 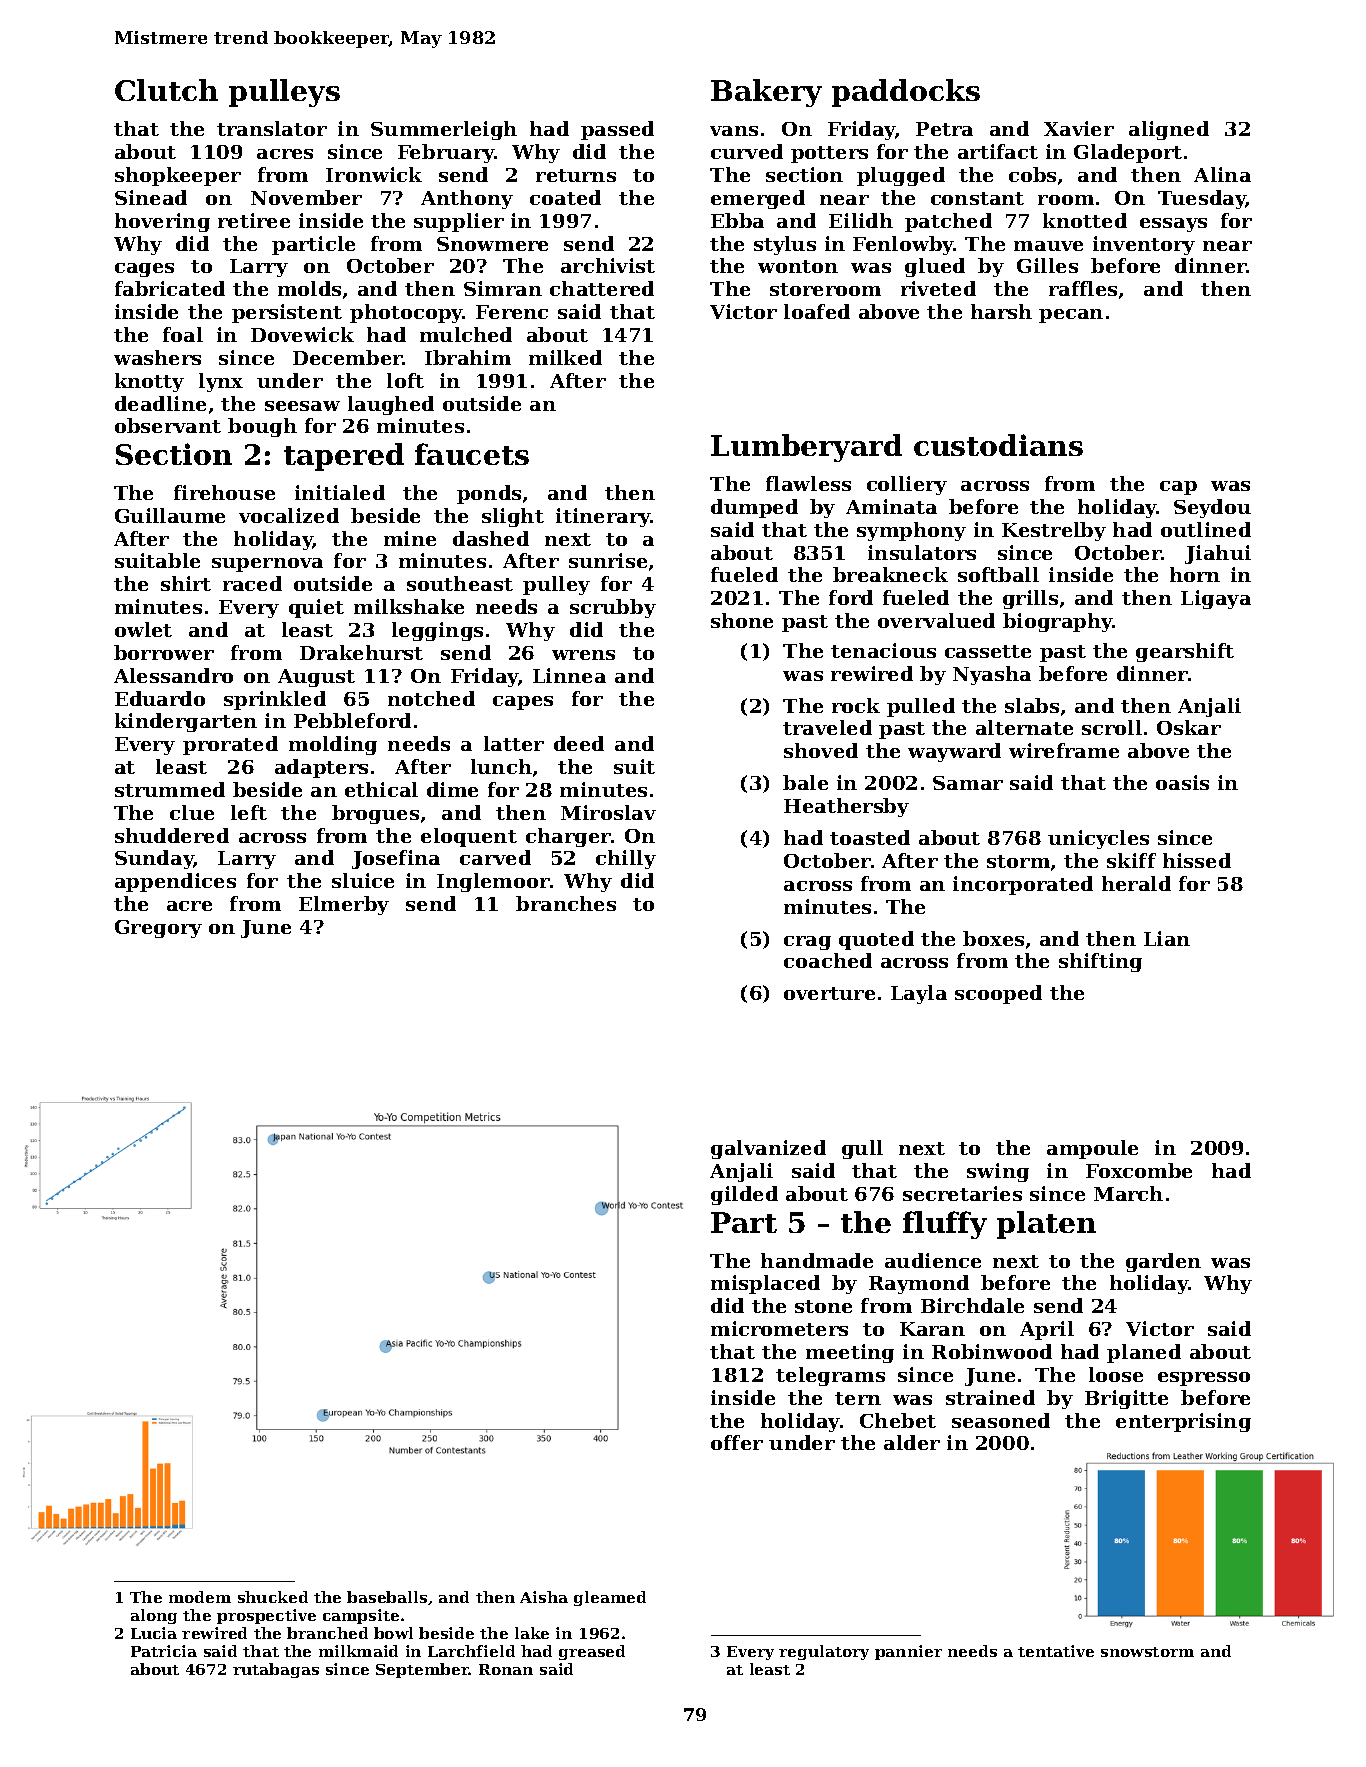 What do you see at coordinates (200, 1597) in the screenshot?
I see `modem` at bounding box center [200, 1597].
